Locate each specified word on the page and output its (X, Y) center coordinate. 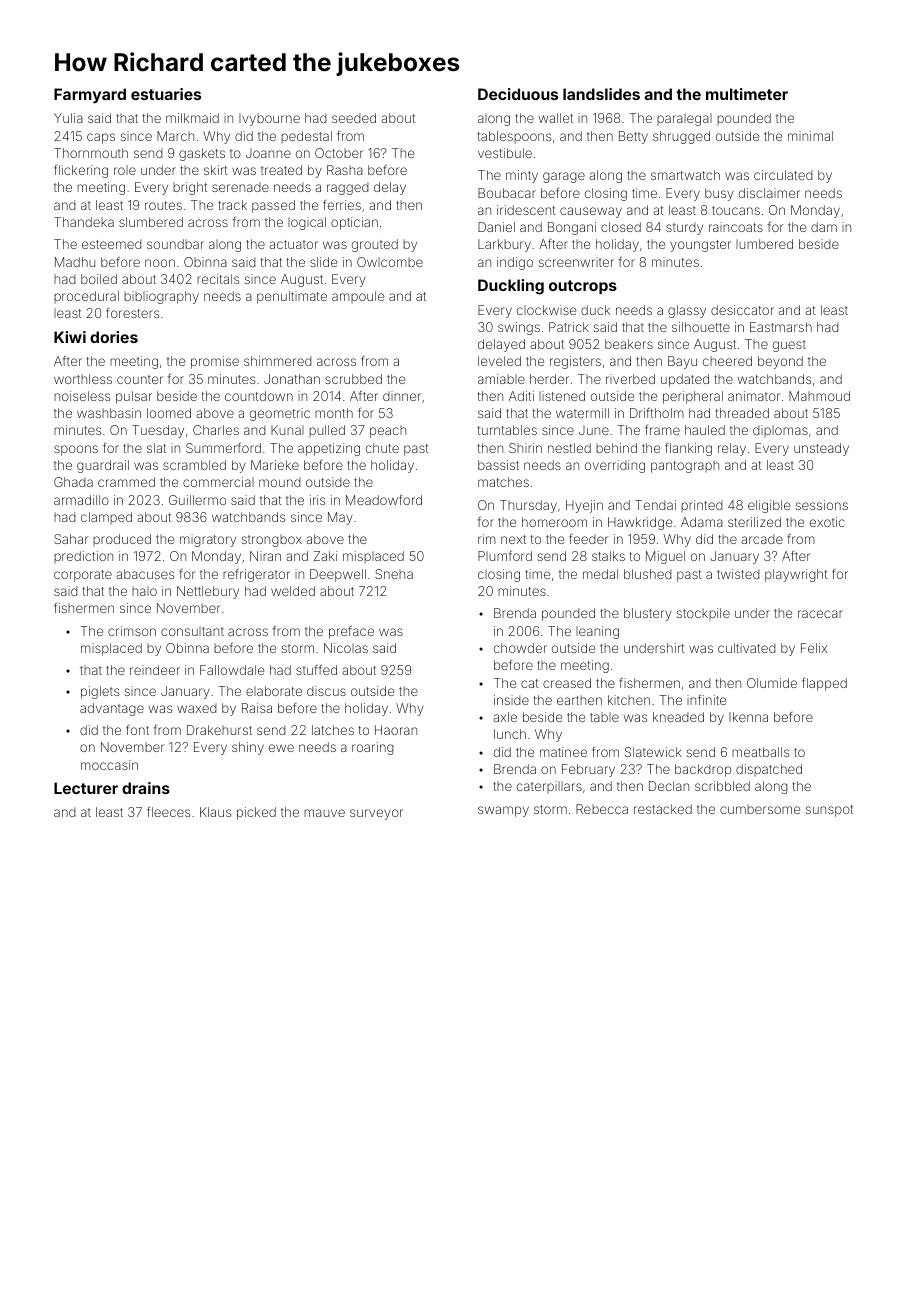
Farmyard (90, 95)
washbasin (109, 413)
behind (616, 448)
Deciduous (518, 94)
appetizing (329, 449)
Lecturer (86, 788)
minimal (810, 136)
